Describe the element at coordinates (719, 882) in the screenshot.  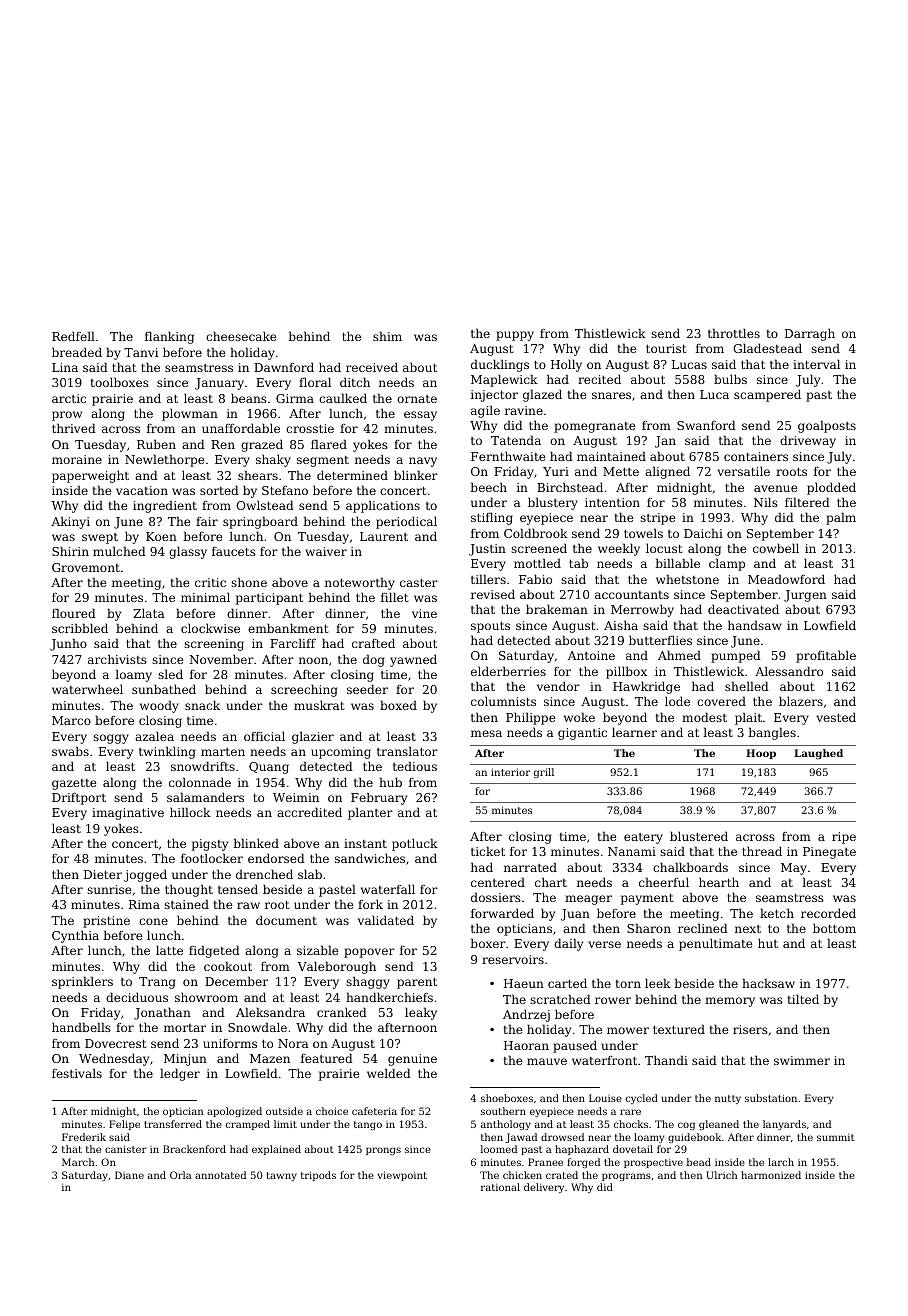
I see `hearth` at that location.
